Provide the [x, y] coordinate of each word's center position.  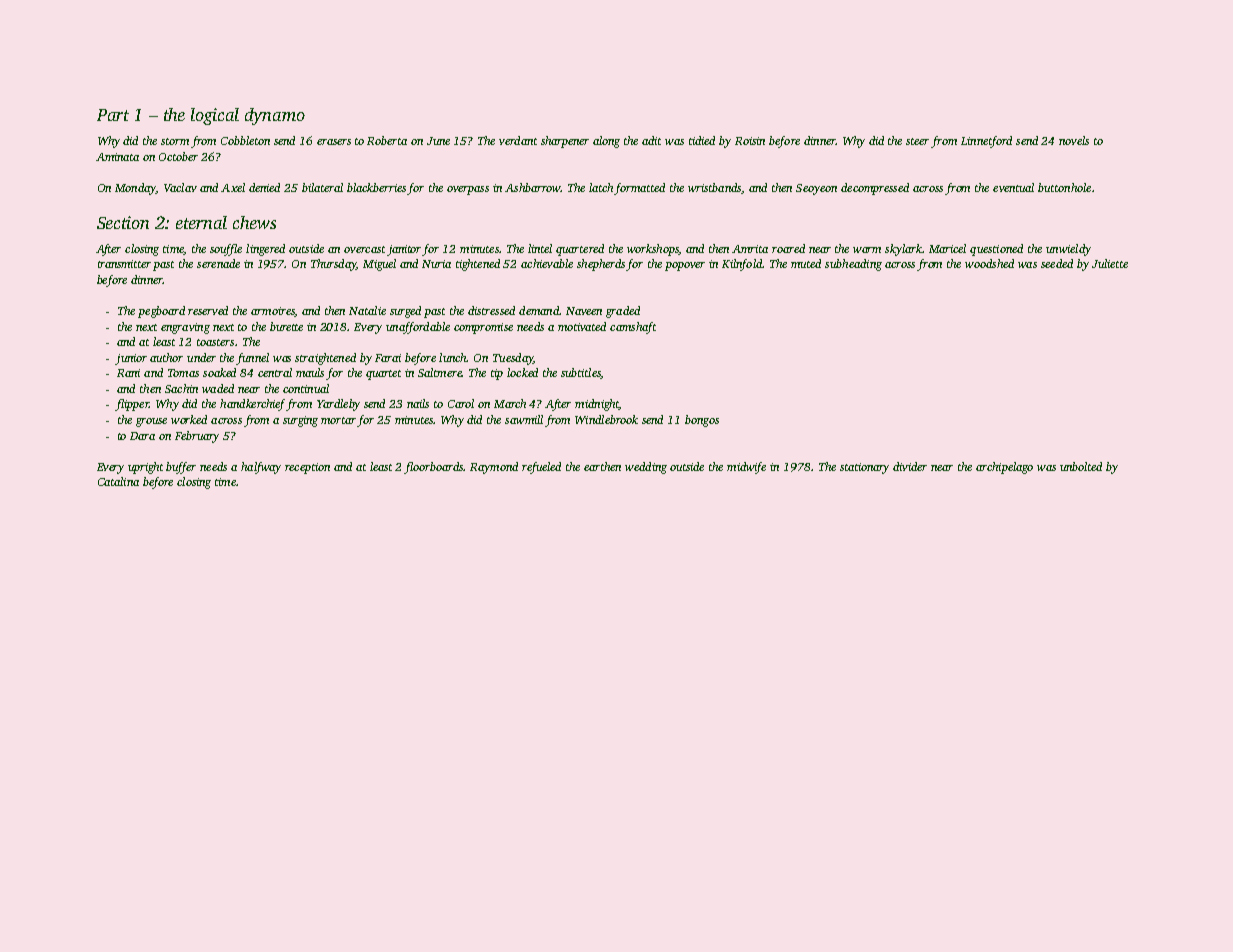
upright [145, 468]
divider [910, 466]
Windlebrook [606, 419]
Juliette [1110, 263]
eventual [1013, 187]
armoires [273, 312]
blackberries [376, 187]
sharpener [565, 142]
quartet [383, 375]
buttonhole [1064, 187]
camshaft [633, 328]
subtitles [581, 373]
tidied [702, 140]
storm [175, 141]
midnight [597, 405]
